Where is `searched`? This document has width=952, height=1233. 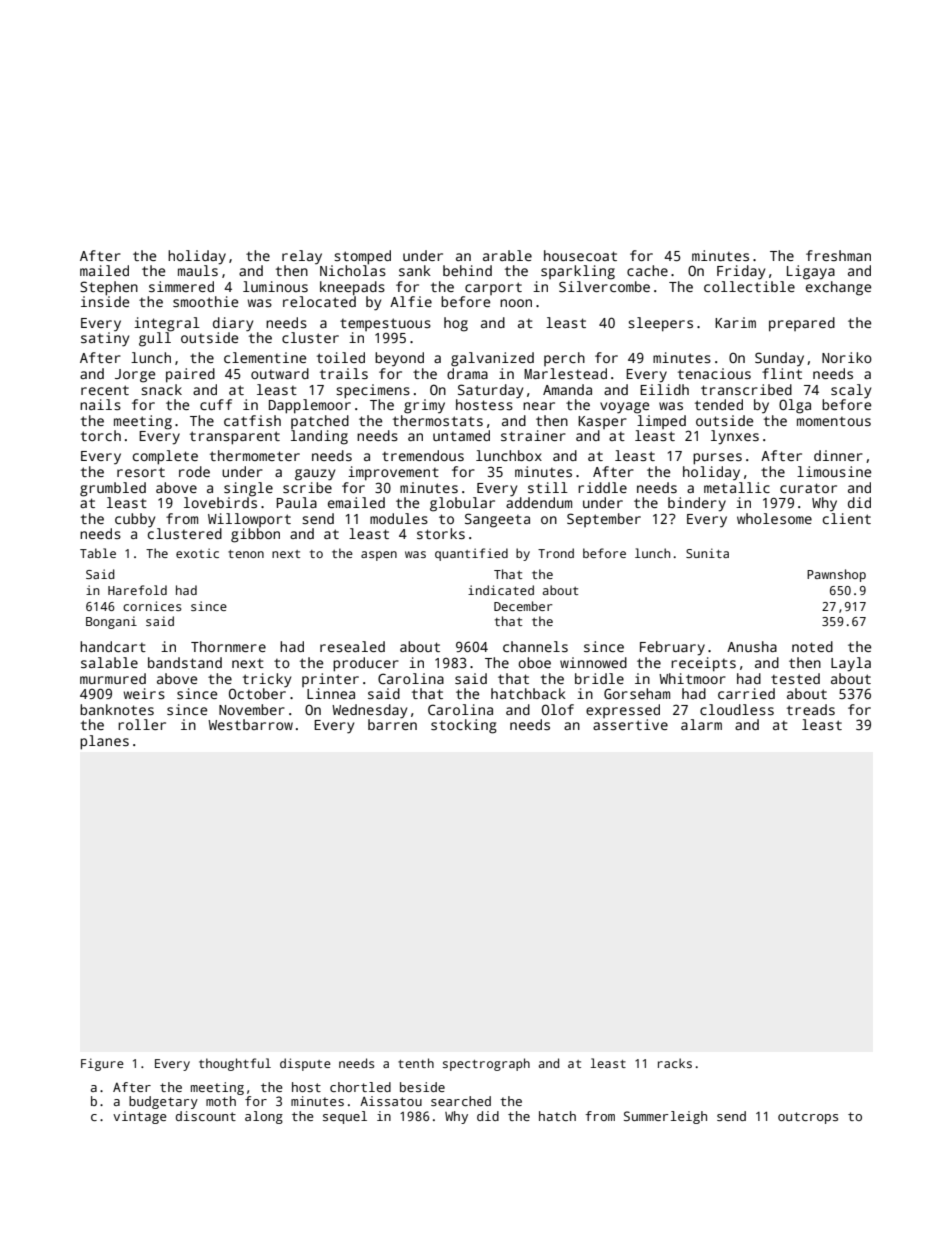
searched is located at coordinates (461, 1101).
